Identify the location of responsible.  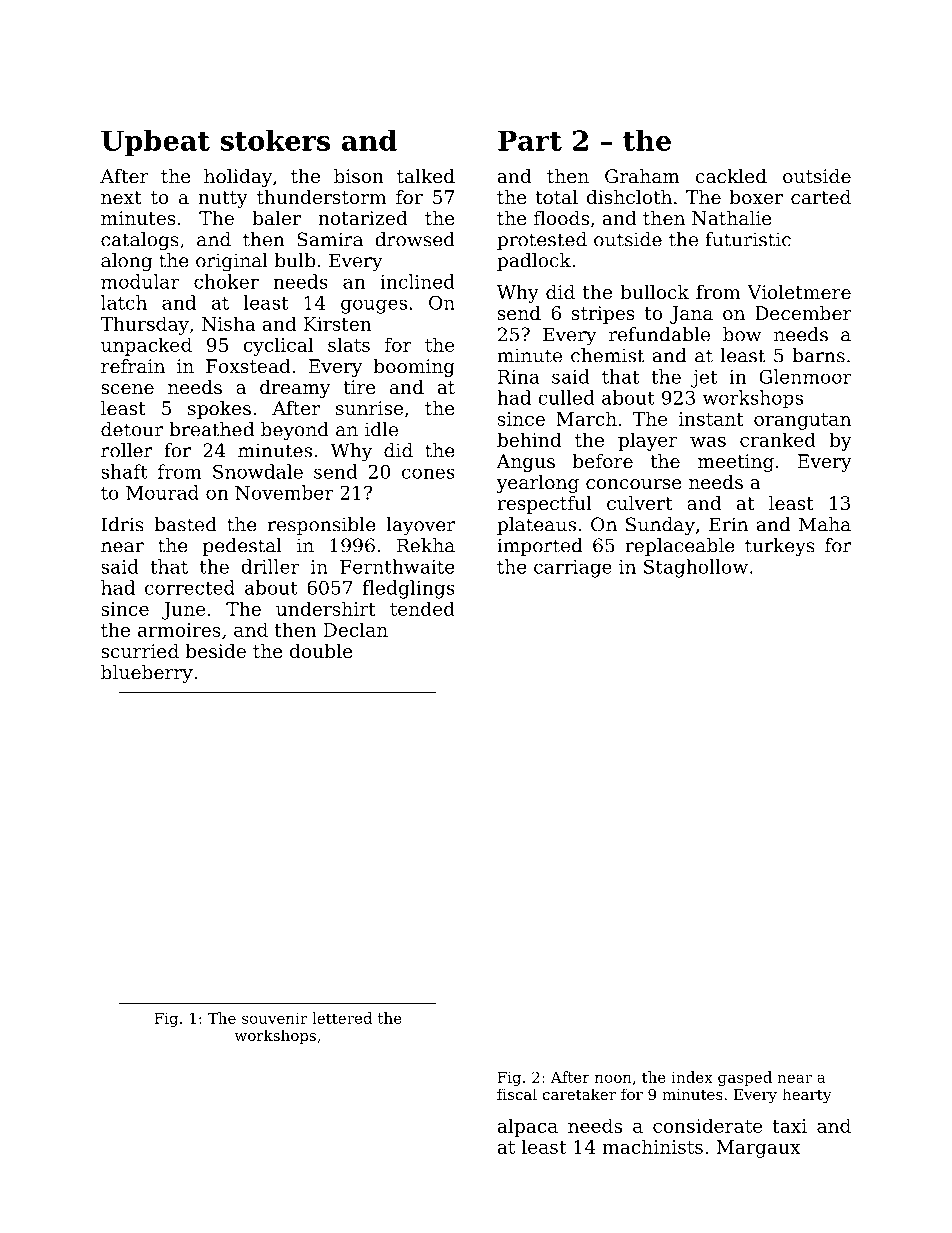
(322, 526).
